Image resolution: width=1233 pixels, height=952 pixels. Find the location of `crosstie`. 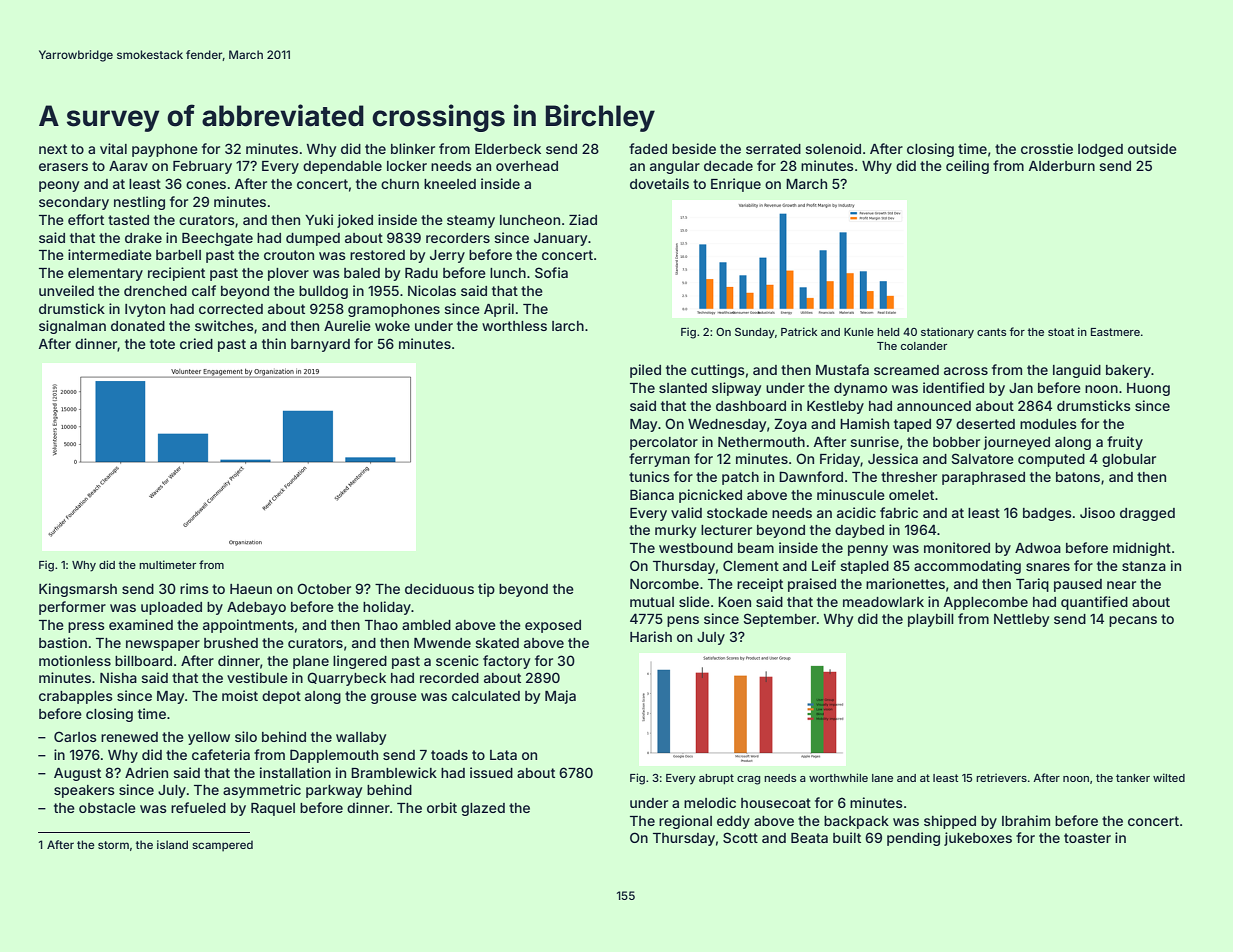

crosstie is located at coordinates (1047, 148).
